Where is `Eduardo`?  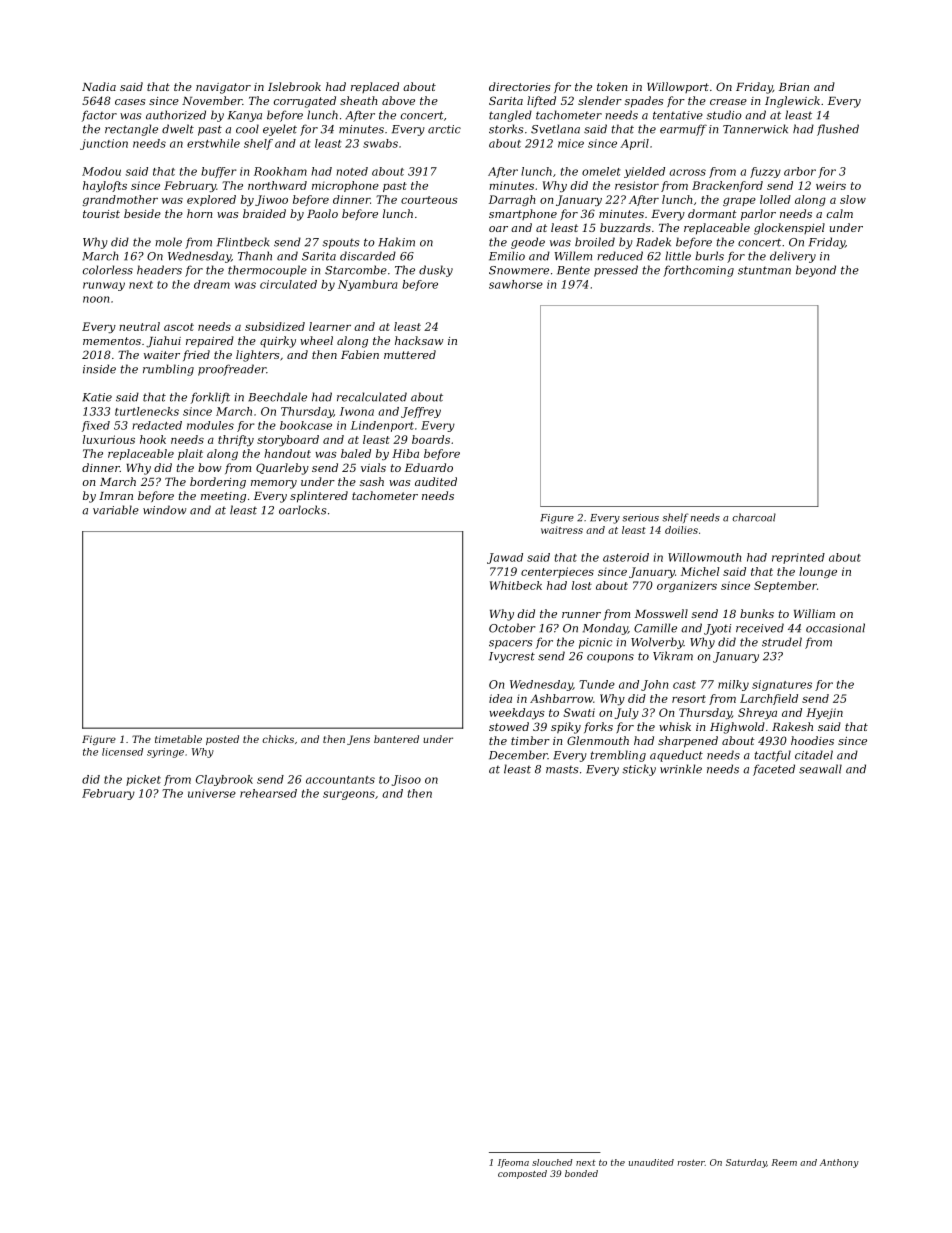
Eduardo is located at coordinates (429, 467).
